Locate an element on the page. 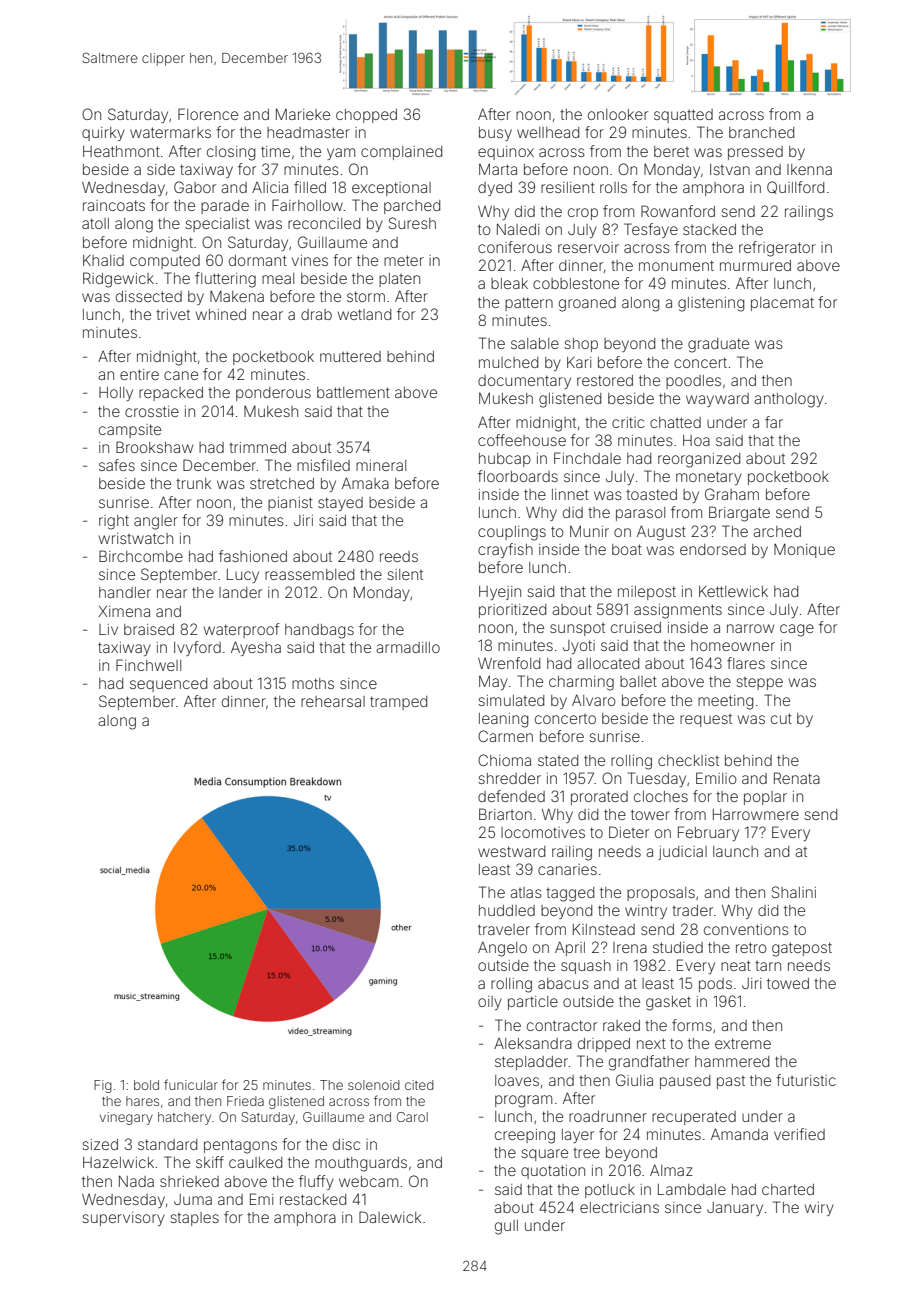 The height and width of the image is (1308, 924). Dalewick is located at coordinates (390, 1217).
